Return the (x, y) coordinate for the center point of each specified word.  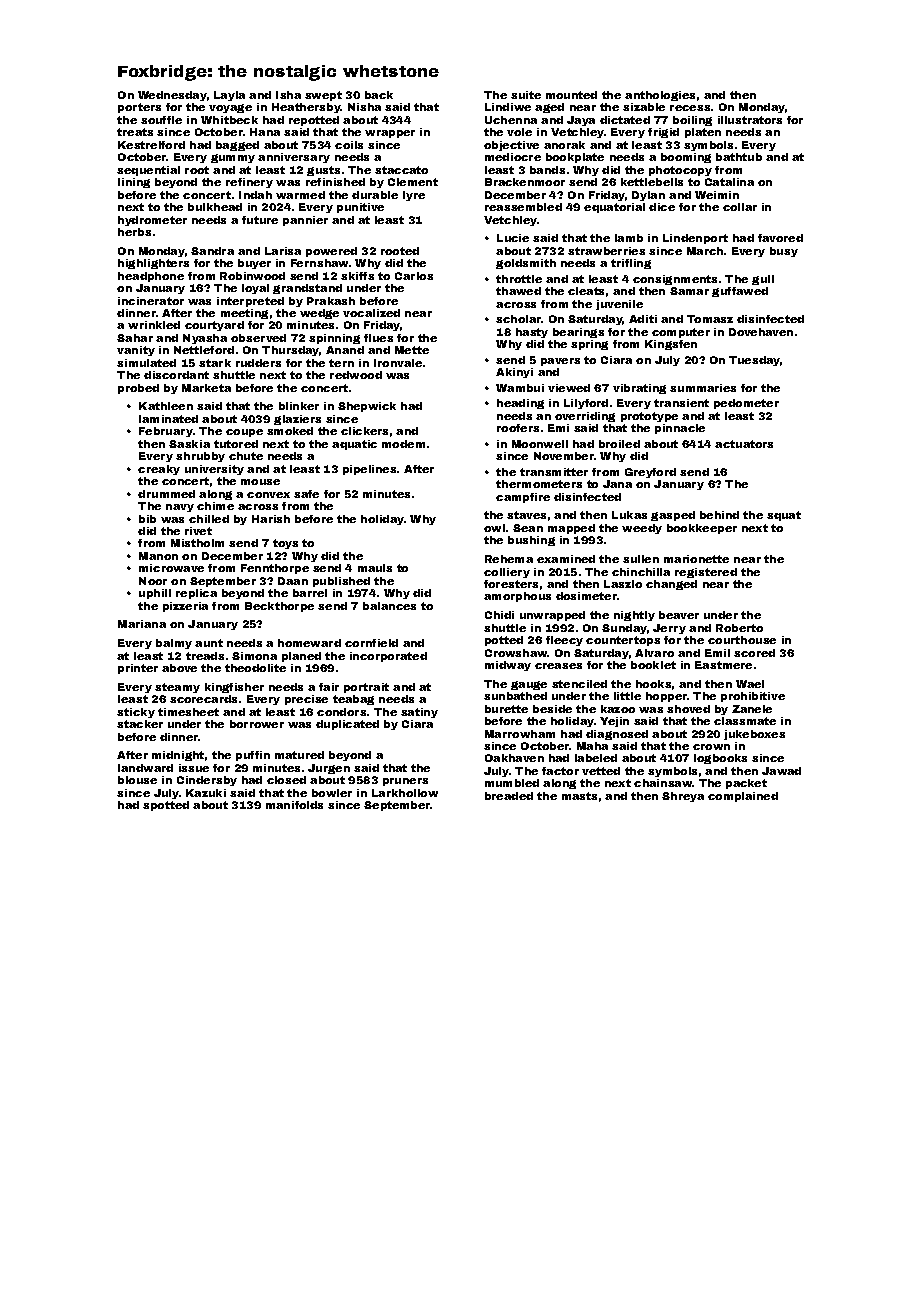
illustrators (750, 120)
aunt (209, 643)
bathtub (739, 157)
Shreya (683, 797)
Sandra (212, 251)
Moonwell (540, 444)
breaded (509, 796)
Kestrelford (151, 145)
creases (558, 666)
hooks (653, 684)
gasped (673, 516)
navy (180, 508)
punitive (360, 208)
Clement (413, 182)
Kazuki (206, 793)
